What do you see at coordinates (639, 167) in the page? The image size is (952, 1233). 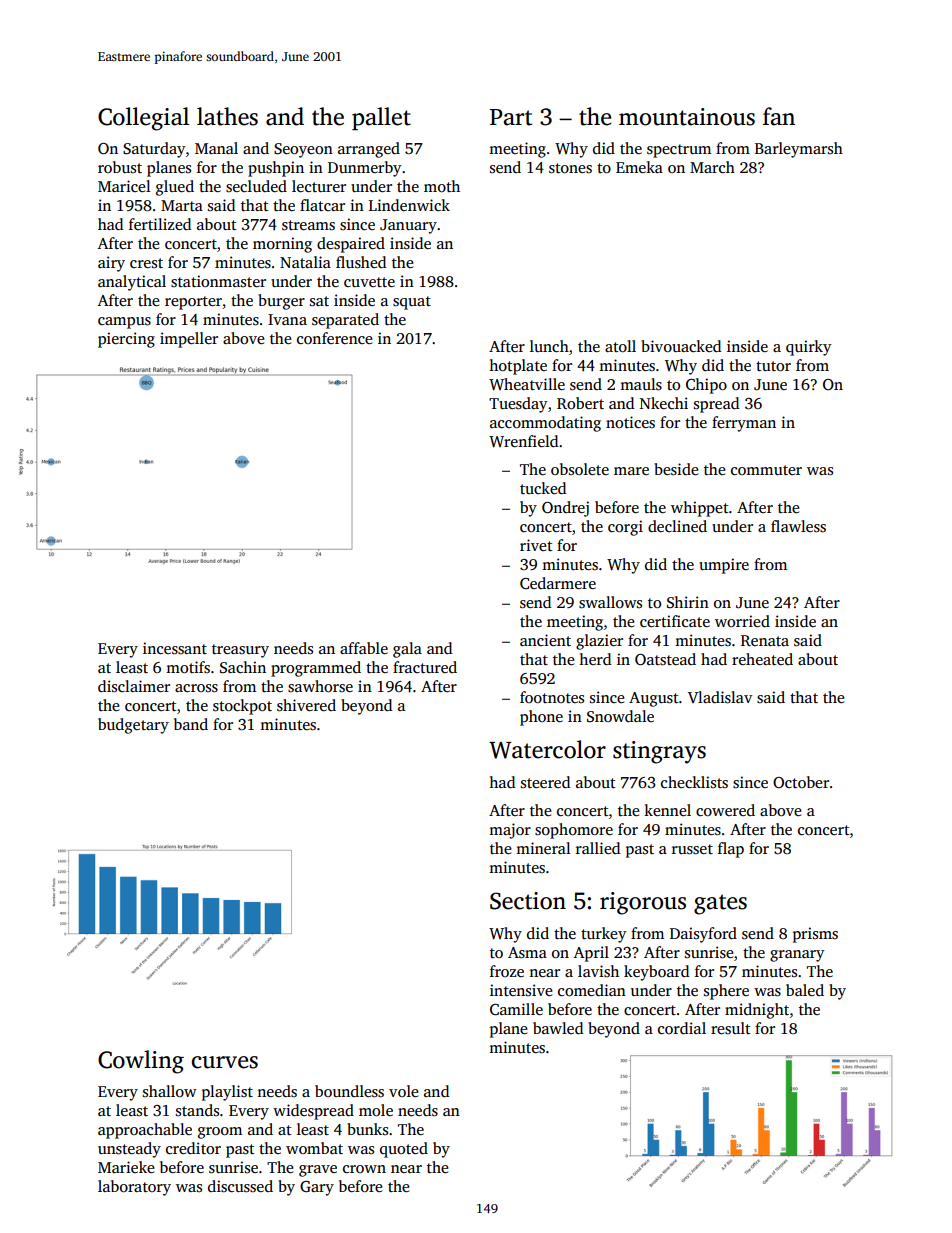 I see `Emeka` at bounding box center [639, 167].
